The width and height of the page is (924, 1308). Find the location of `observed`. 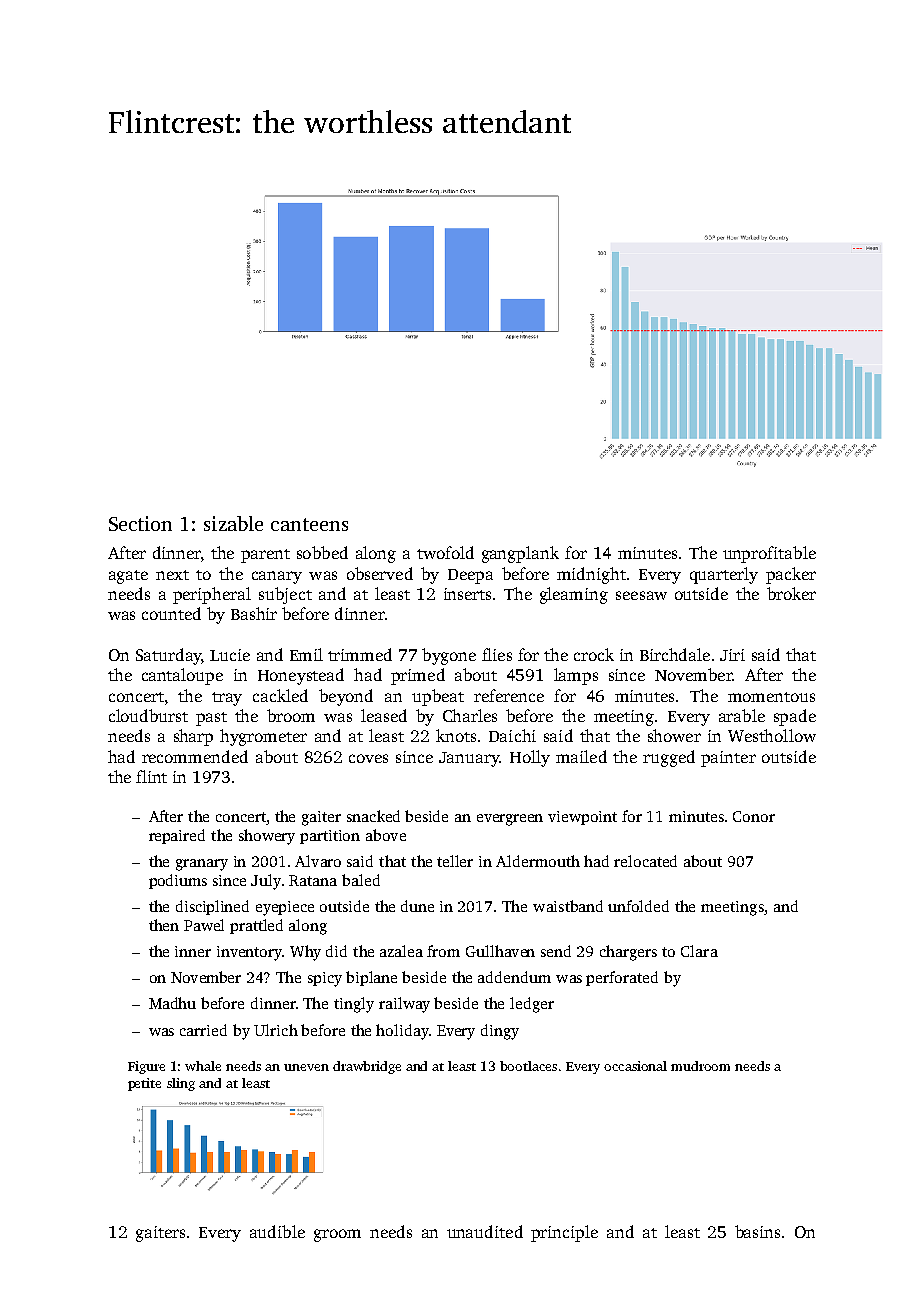

observed is located at coordinates (380, 573).
